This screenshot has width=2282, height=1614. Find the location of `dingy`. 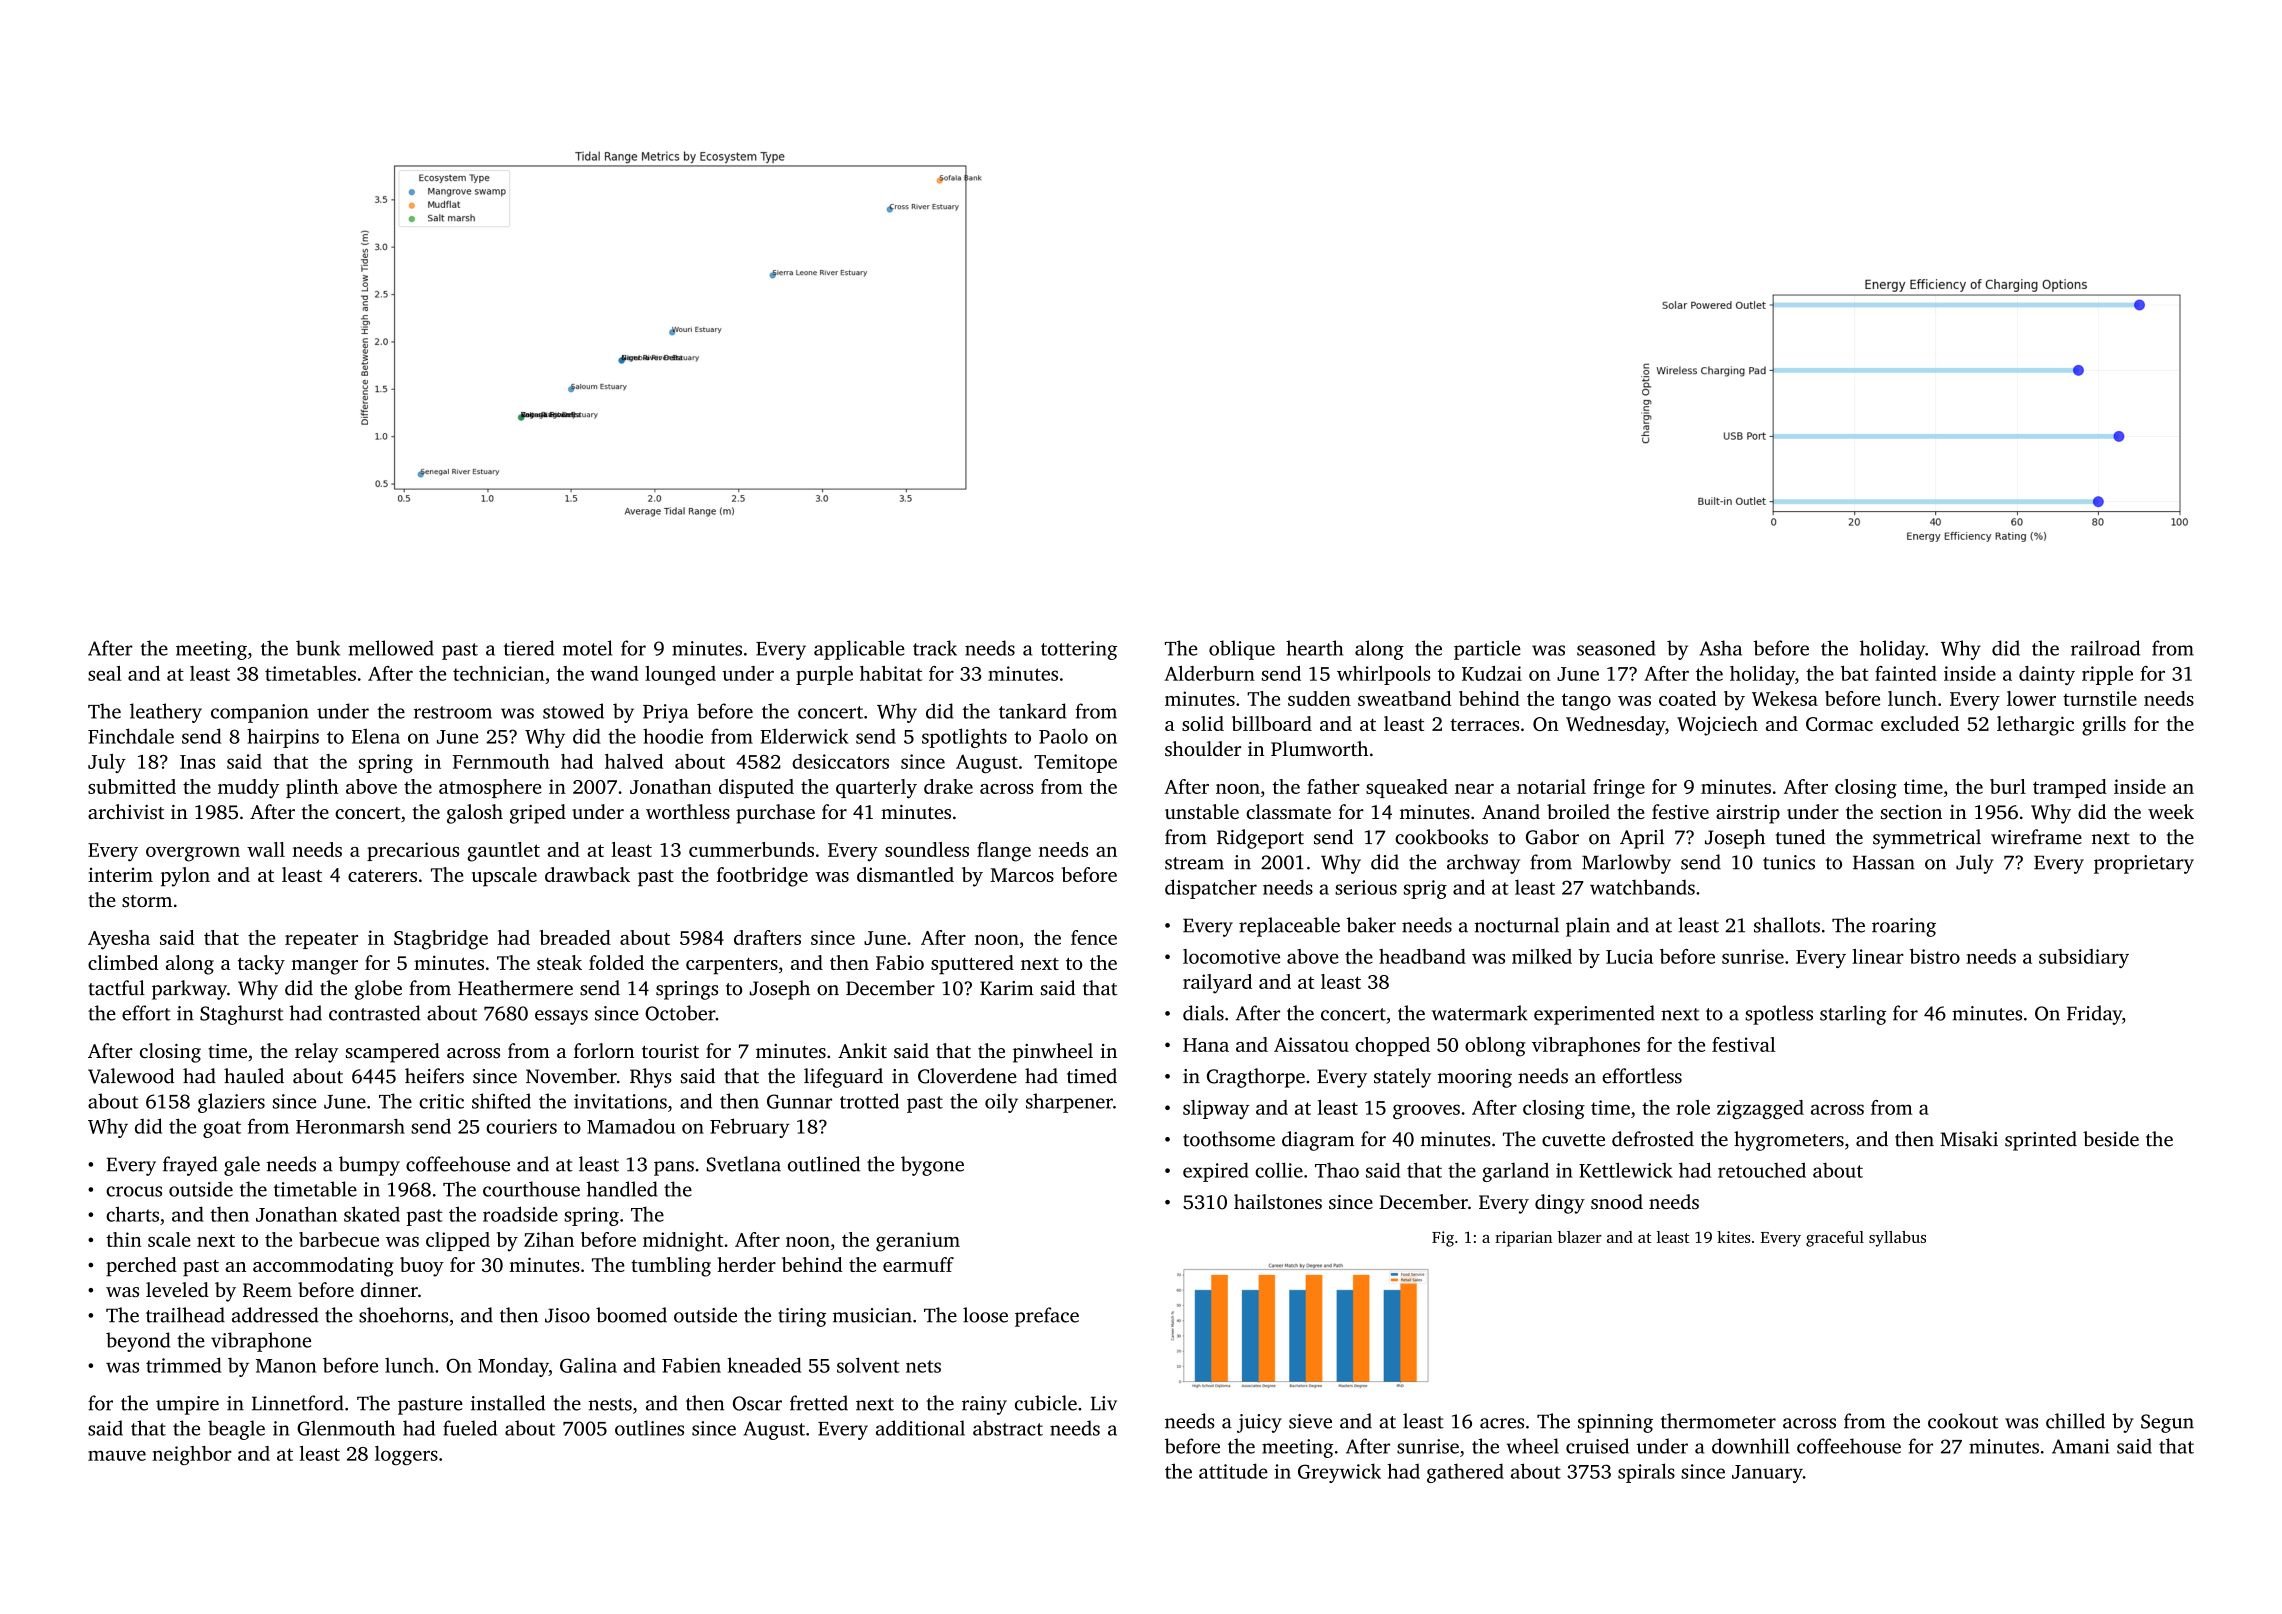

dingy is located at coordinates (1560, 1204).
